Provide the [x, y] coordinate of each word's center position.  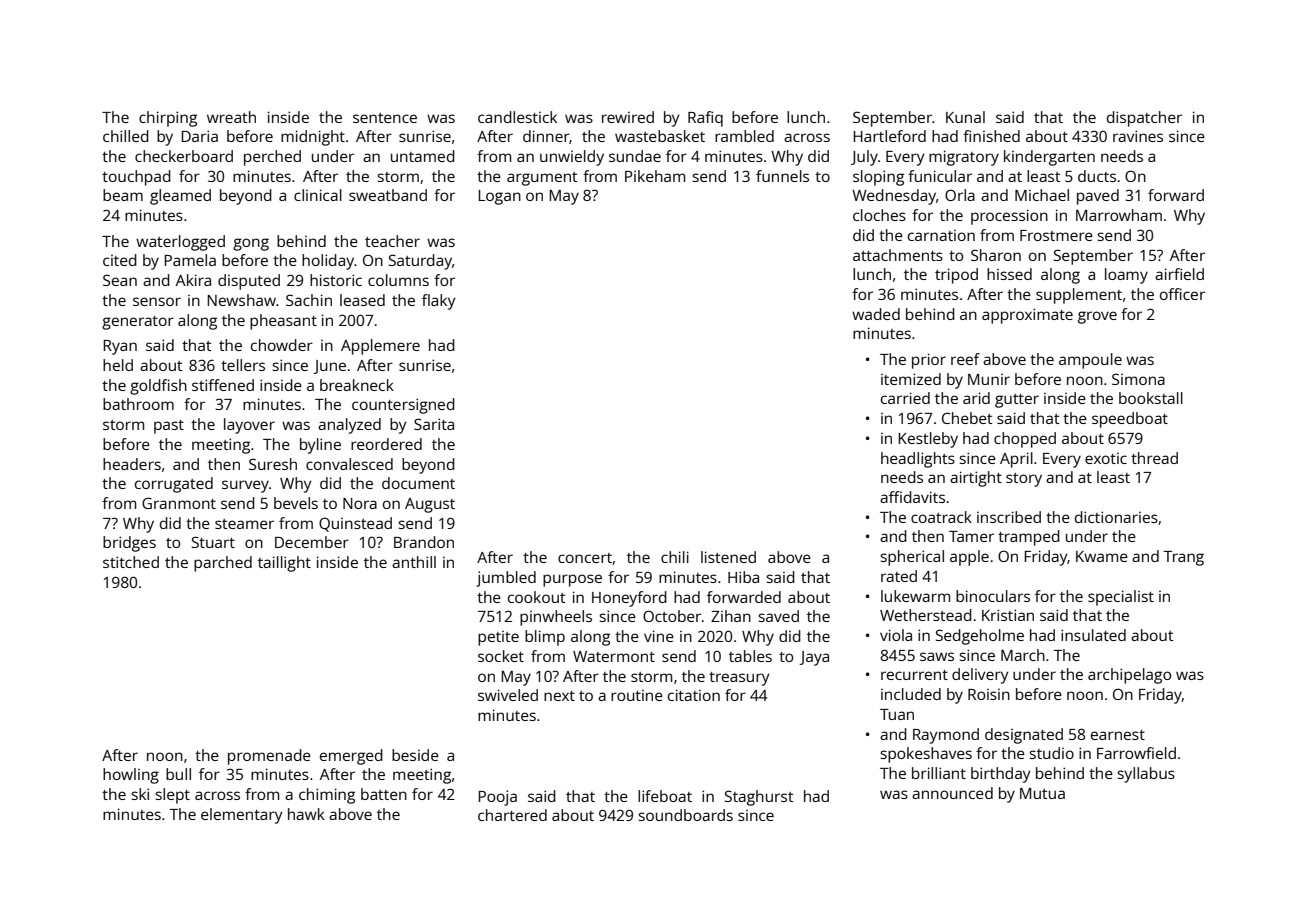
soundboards [685, 815]
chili [675, 557]
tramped [1029, 538]
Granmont [179, 503]
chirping [168, 119]
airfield [1179, 274]
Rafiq [705, 119]
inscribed [1009, 517]
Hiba [743, 577]
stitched [131, 562]
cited [120, 260]
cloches [879, 215]
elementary [242, 816]
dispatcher [1144, 119]
